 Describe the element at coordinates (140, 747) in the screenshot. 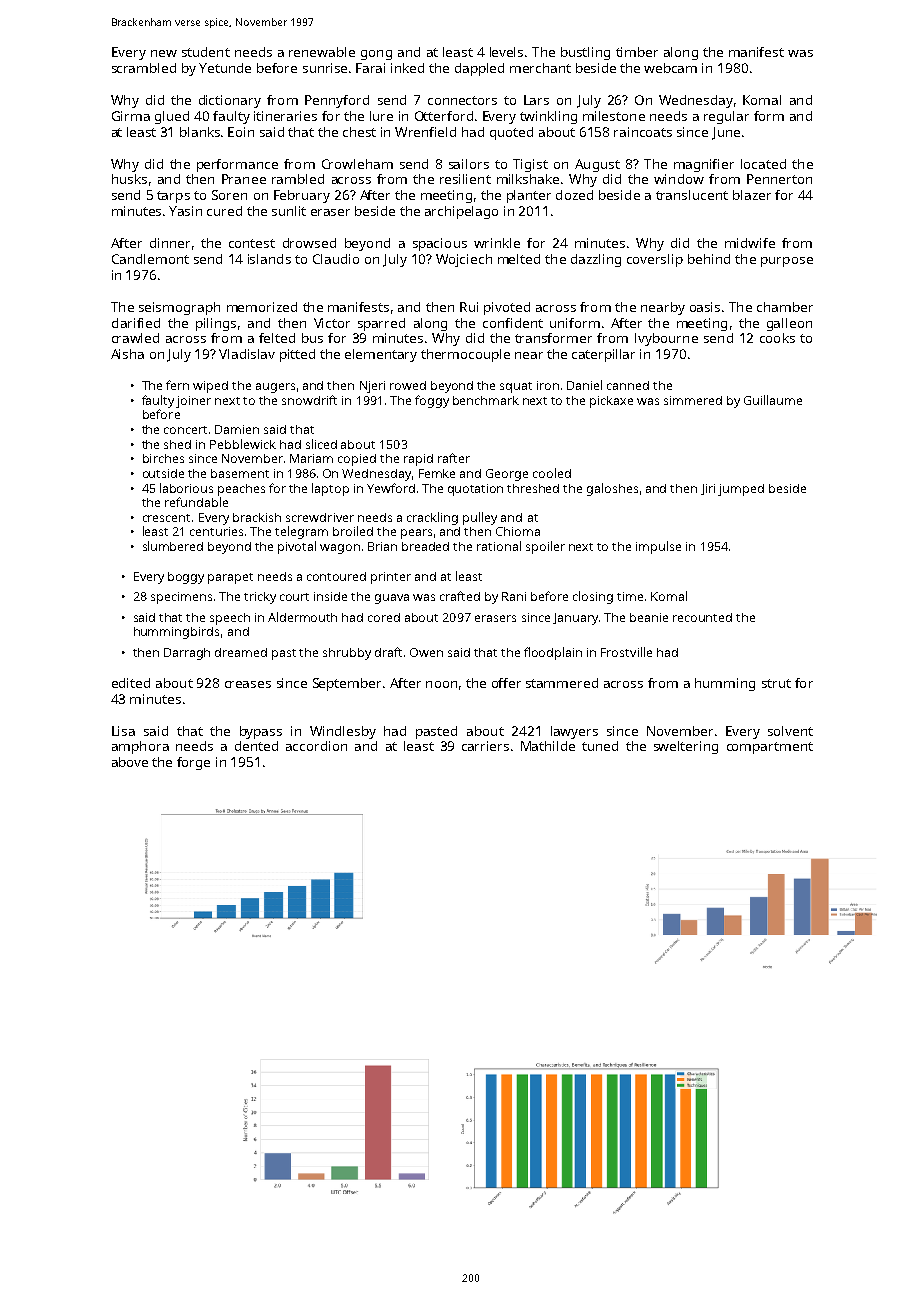

I see `amphora` at that location.
